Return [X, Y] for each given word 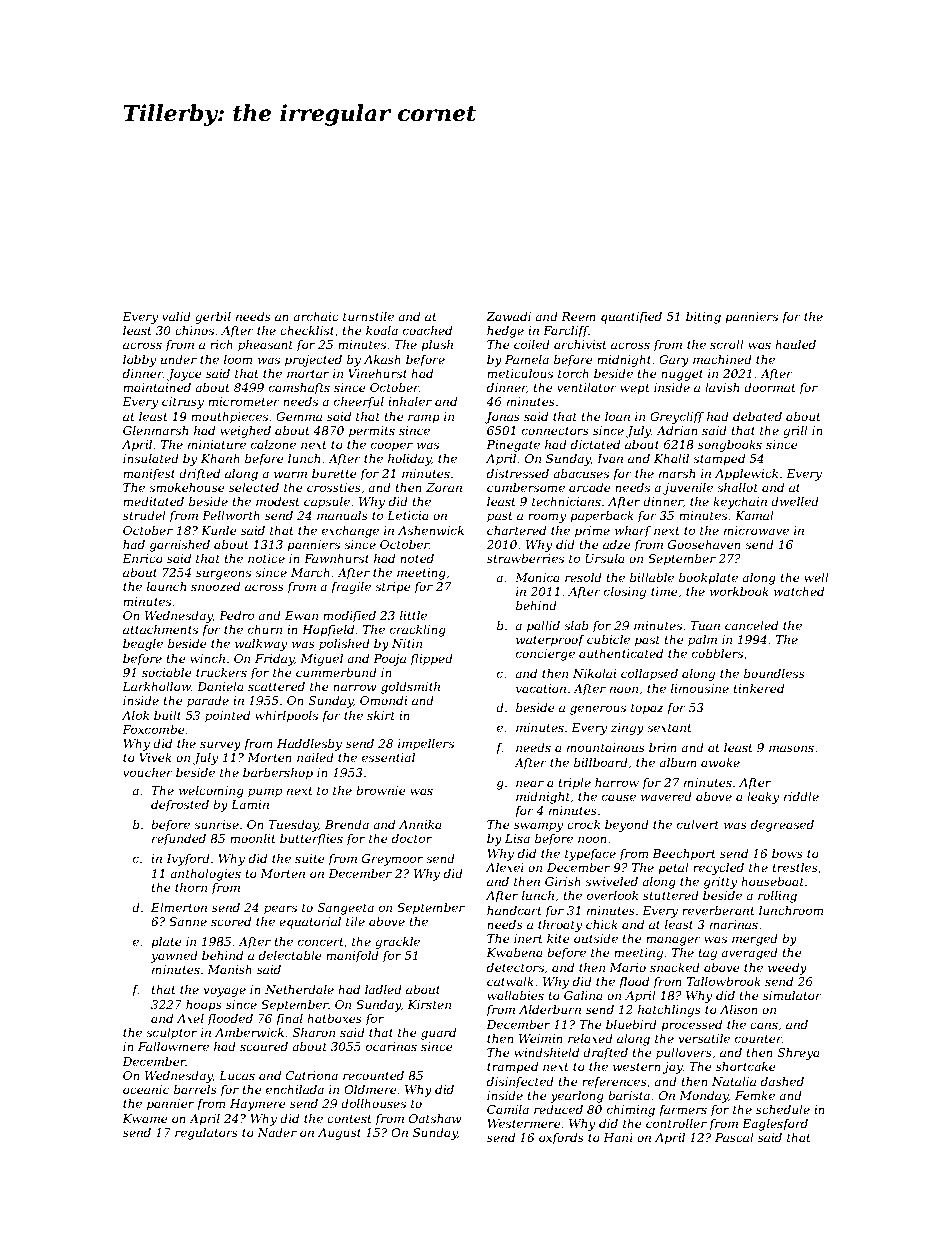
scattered [276, 686]
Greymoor [392, 860]
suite [310, 858]
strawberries [525, 558]
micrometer [244, 401]
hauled [795, 344]
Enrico [142, 558]
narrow [355, 687]
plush [437, 346]
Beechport [684, 855]
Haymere [258, 1105]
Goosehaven [704, 544]
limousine [700, 688]
